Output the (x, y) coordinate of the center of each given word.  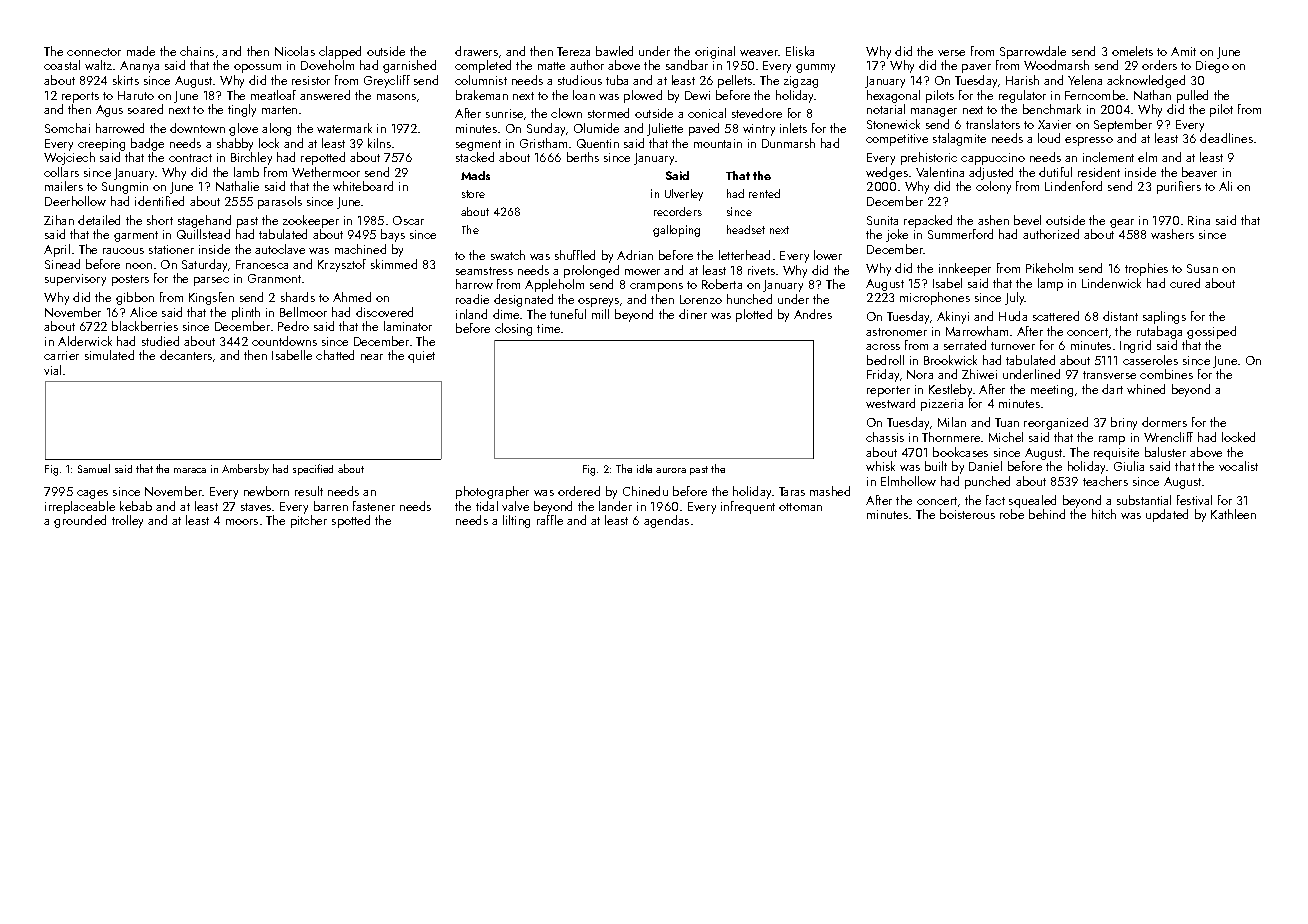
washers (1172, 234)
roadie (472, 299)
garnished (409, 66)
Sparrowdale (1033, 52)
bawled (614, 51)
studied (160, 341)
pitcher (309, 521)
